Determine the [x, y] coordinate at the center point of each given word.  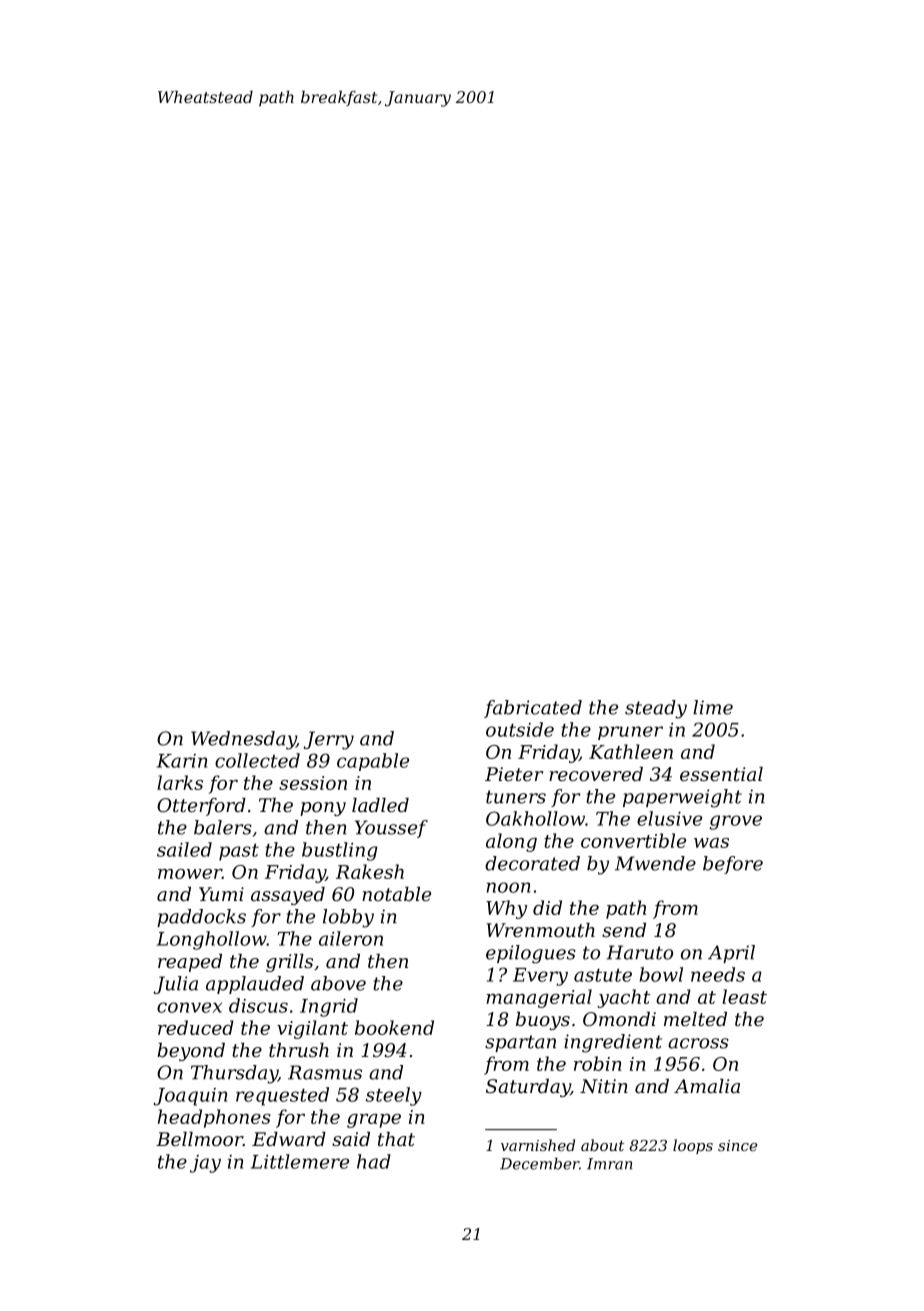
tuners [516, 797]
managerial [539, 998]
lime [713, 707]
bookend [394, 1027]
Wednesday [243, 740]
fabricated [533, 709]
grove [736, 822]
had [374, 1161]
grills [289, 963]
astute [603, 975]
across [698, 1043]
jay [205, 1164]
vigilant [312, 1029]
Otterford [201, 807]
